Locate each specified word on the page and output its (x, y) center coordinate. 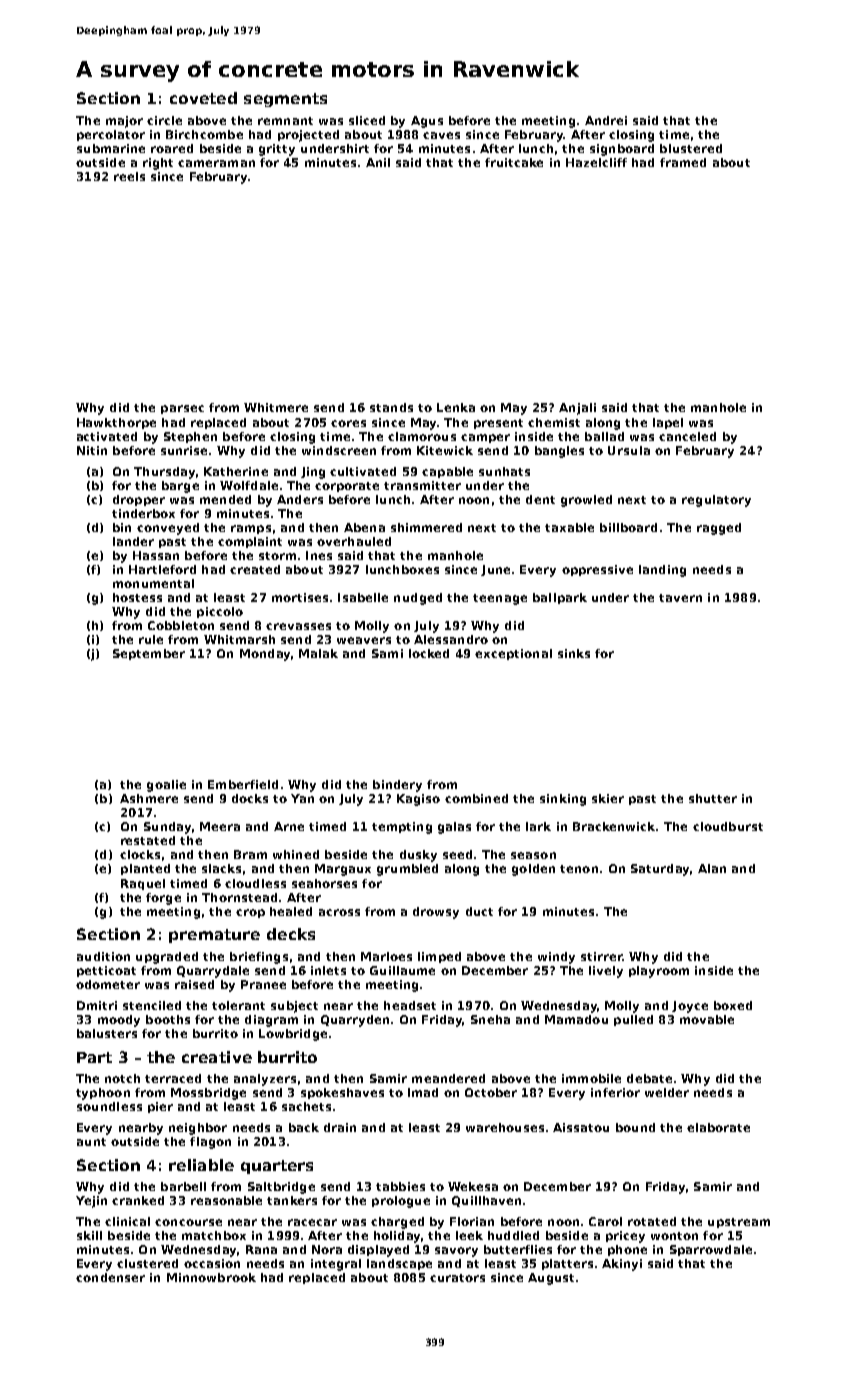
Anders (300, 499)
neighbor (198, 1129)
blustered (691, 148)
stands (391, 407)
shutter (713, 798)
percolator (111, 135)
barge (180, 487)
